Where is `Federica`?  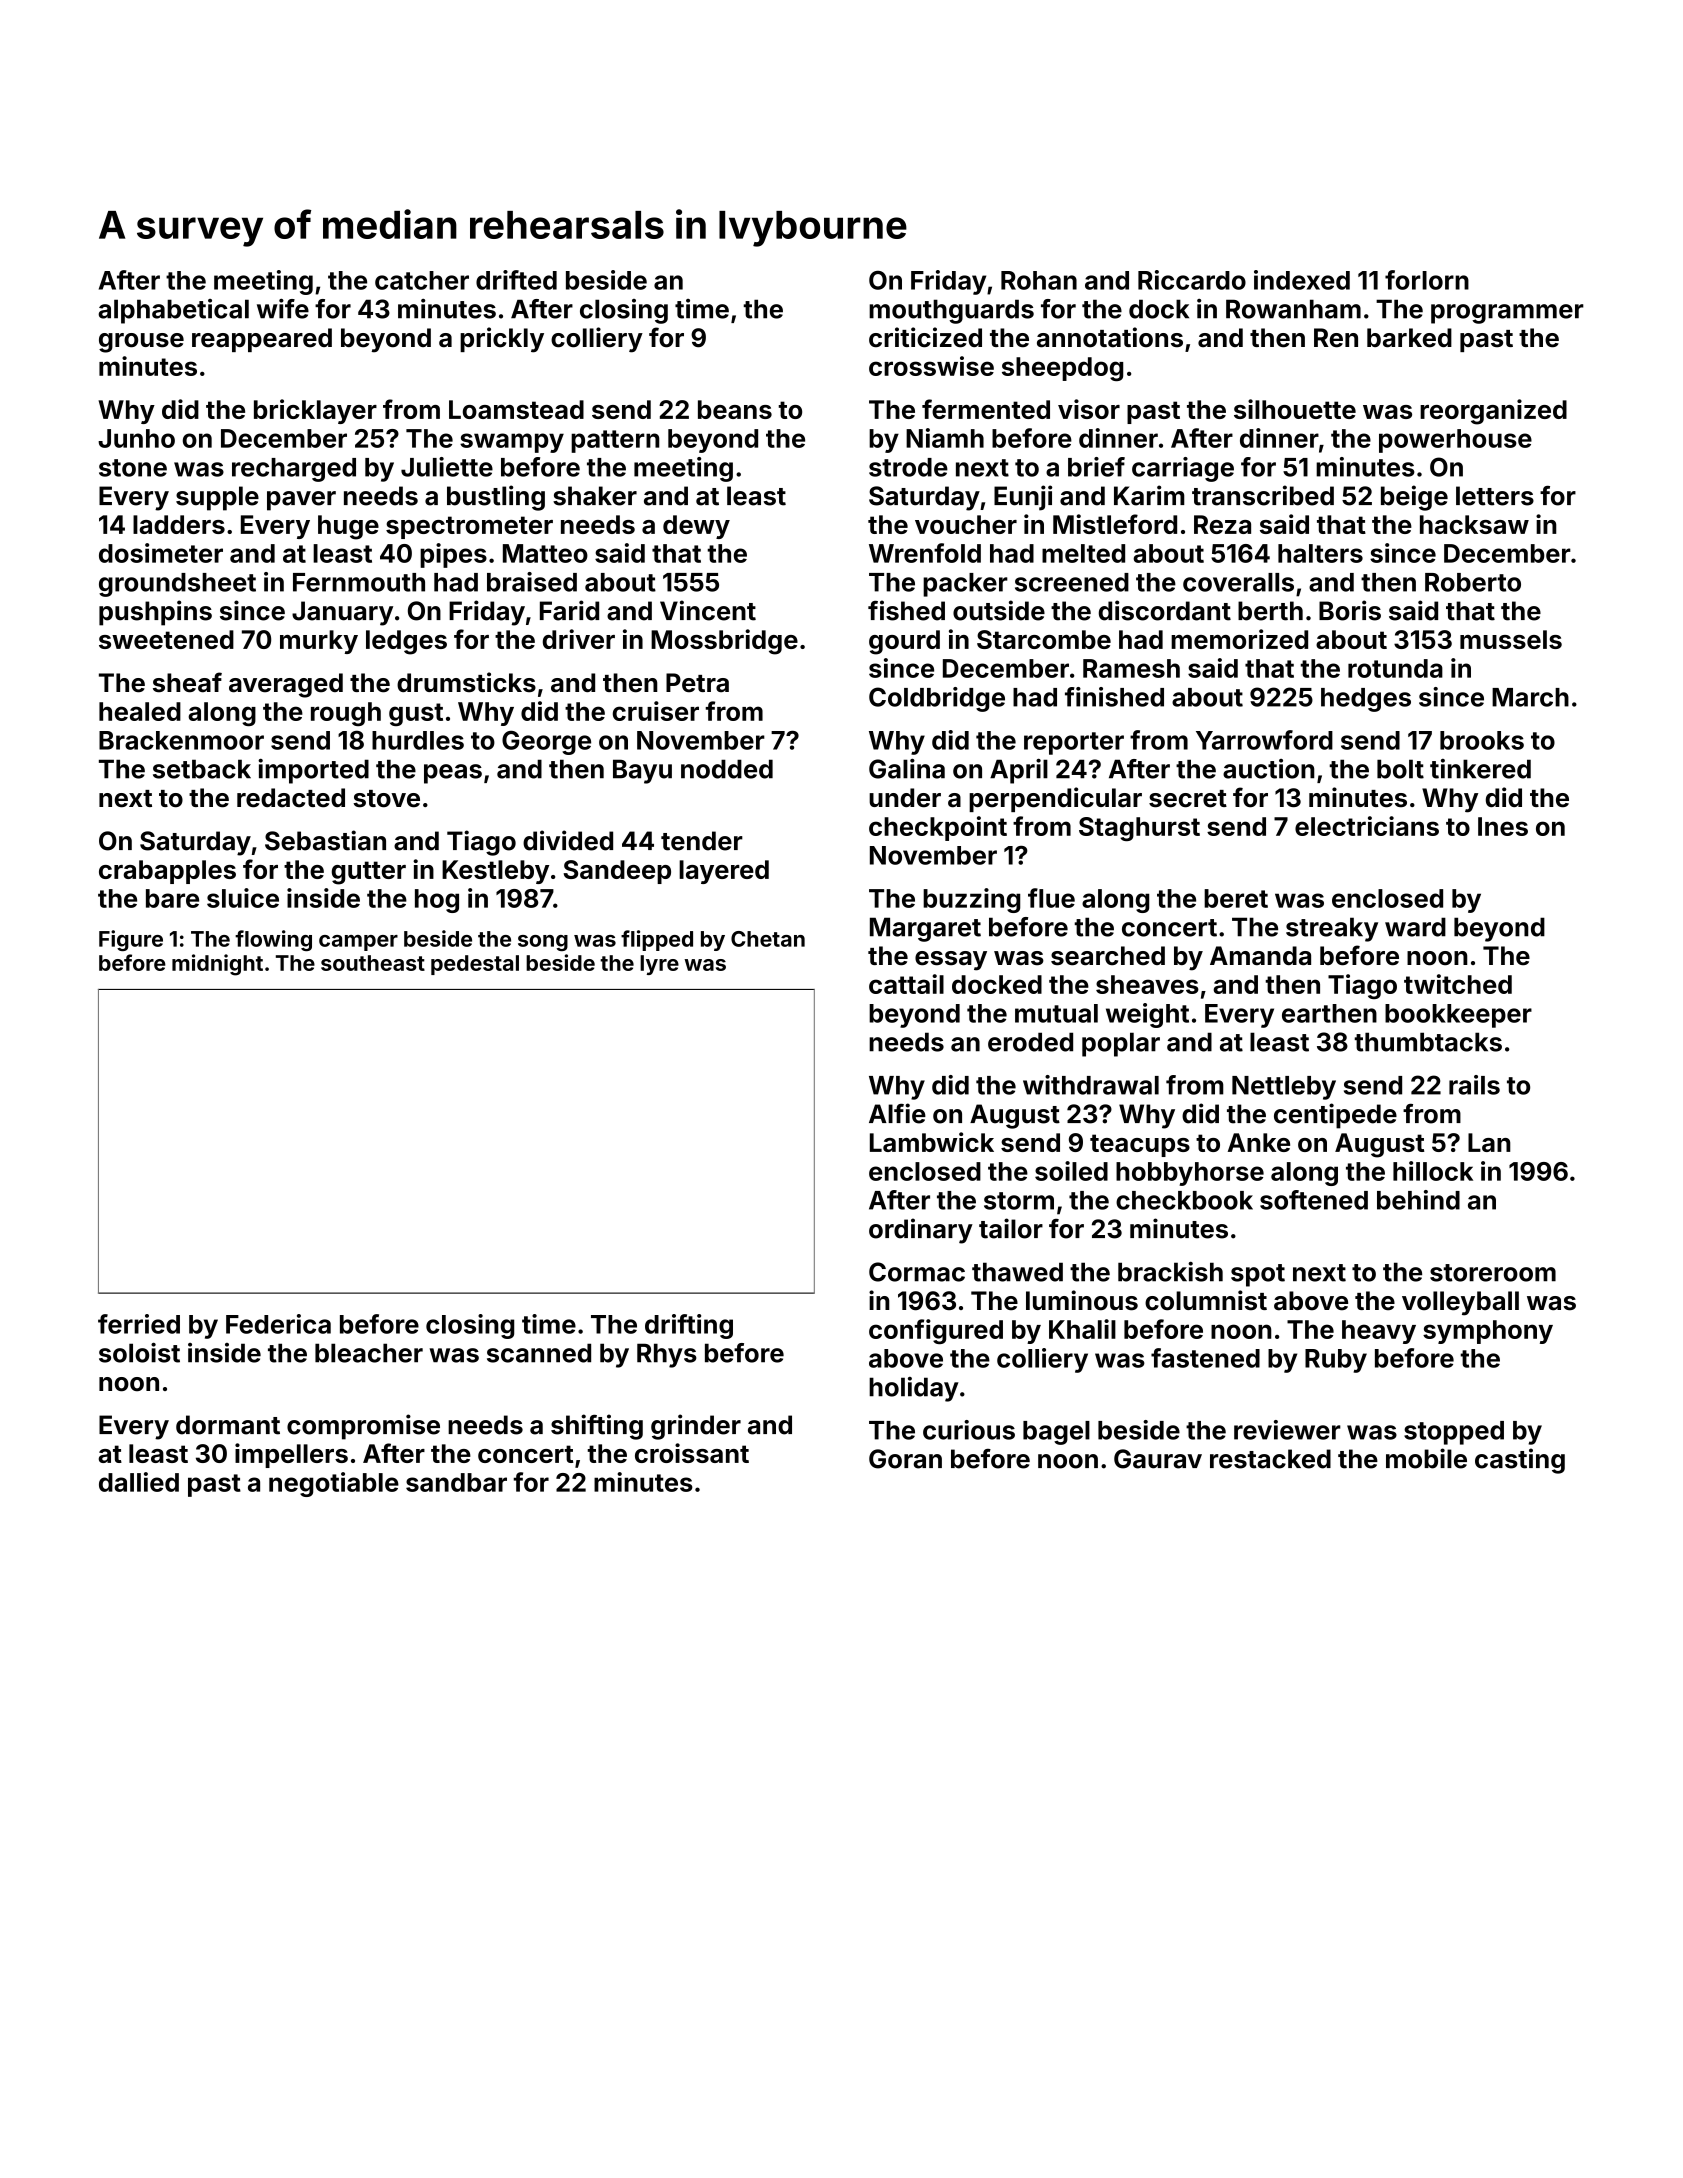
Federica is located at coordinates (278, 1324).
